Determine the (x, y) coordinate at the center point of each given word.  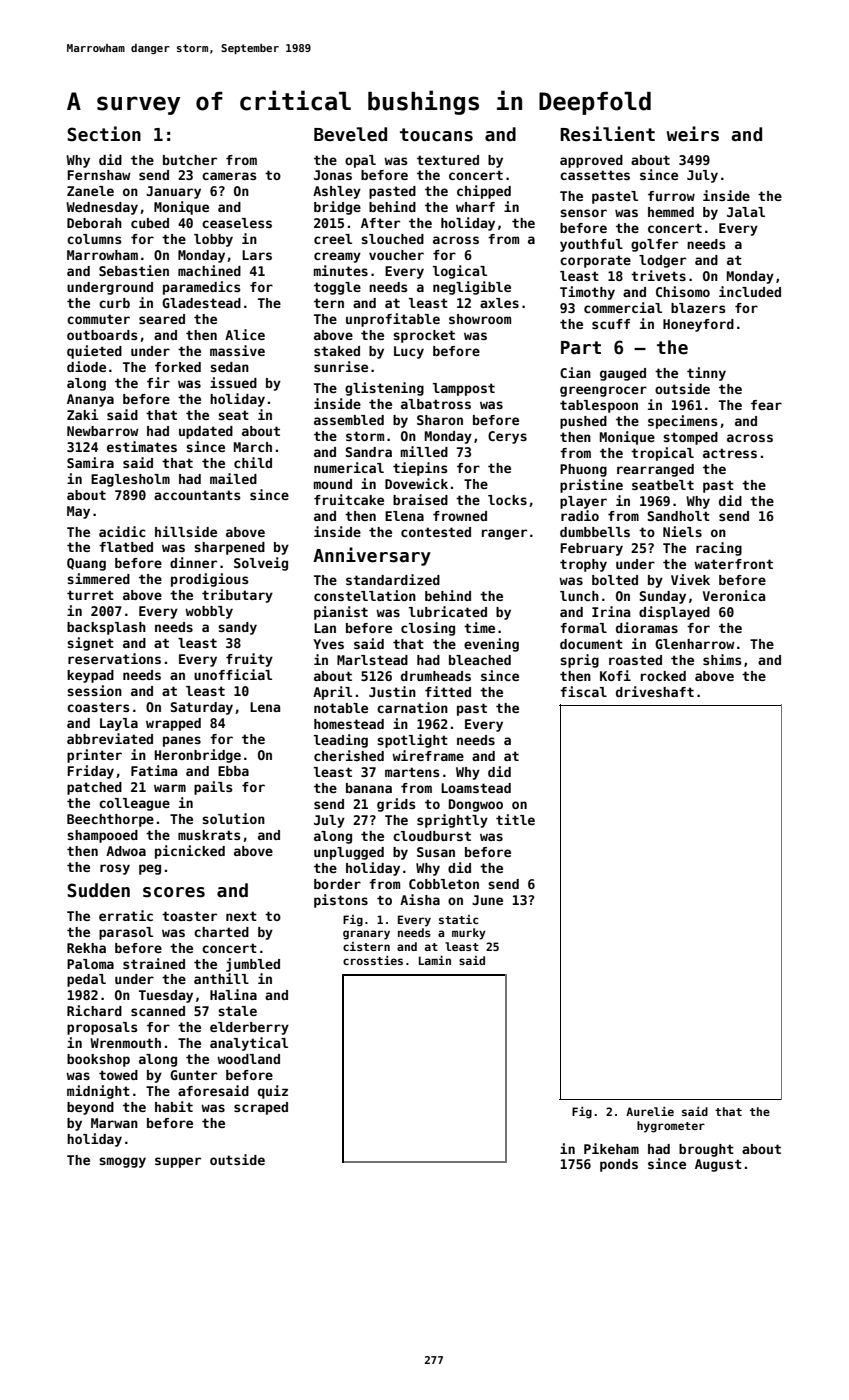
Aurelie (650, 1111)
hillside (186, 531)
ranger (504, 534)
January (173, 192)
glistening (384, 389)
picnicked (190, 852)
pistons (341, 901)
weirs (692, 134)
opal (360, 161)
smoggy (122, 1162)
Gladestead (201, 303)
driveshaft (655, 691)
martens (412, 772)
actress (730, 453)
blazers (698, 308)
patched (94, 788)
